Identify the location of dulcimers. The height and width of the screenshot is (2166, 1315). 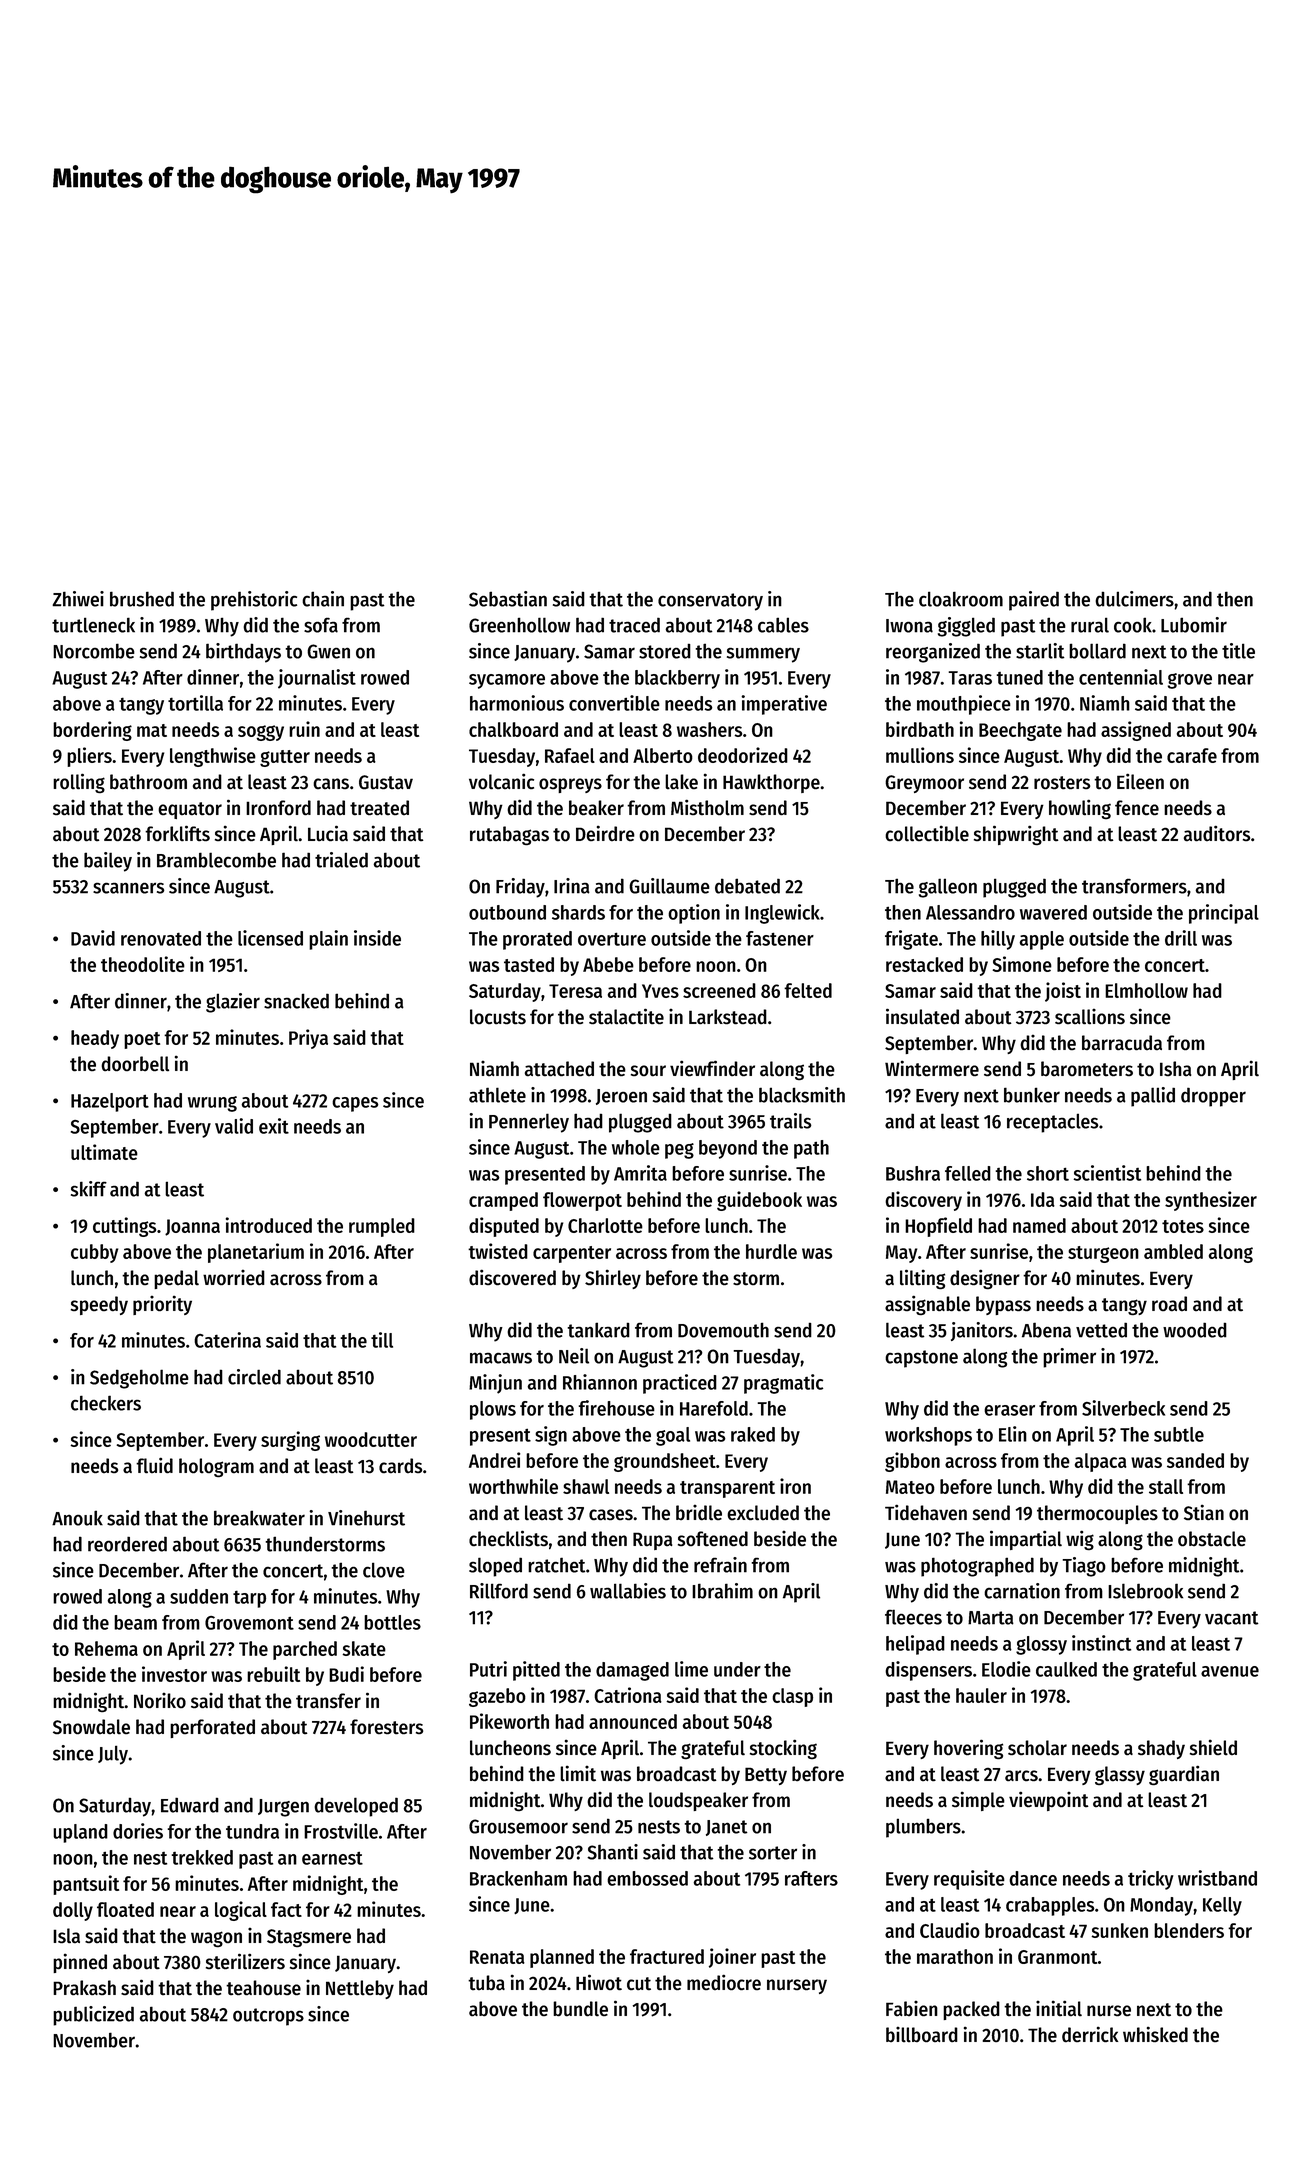
(1134, 599).
